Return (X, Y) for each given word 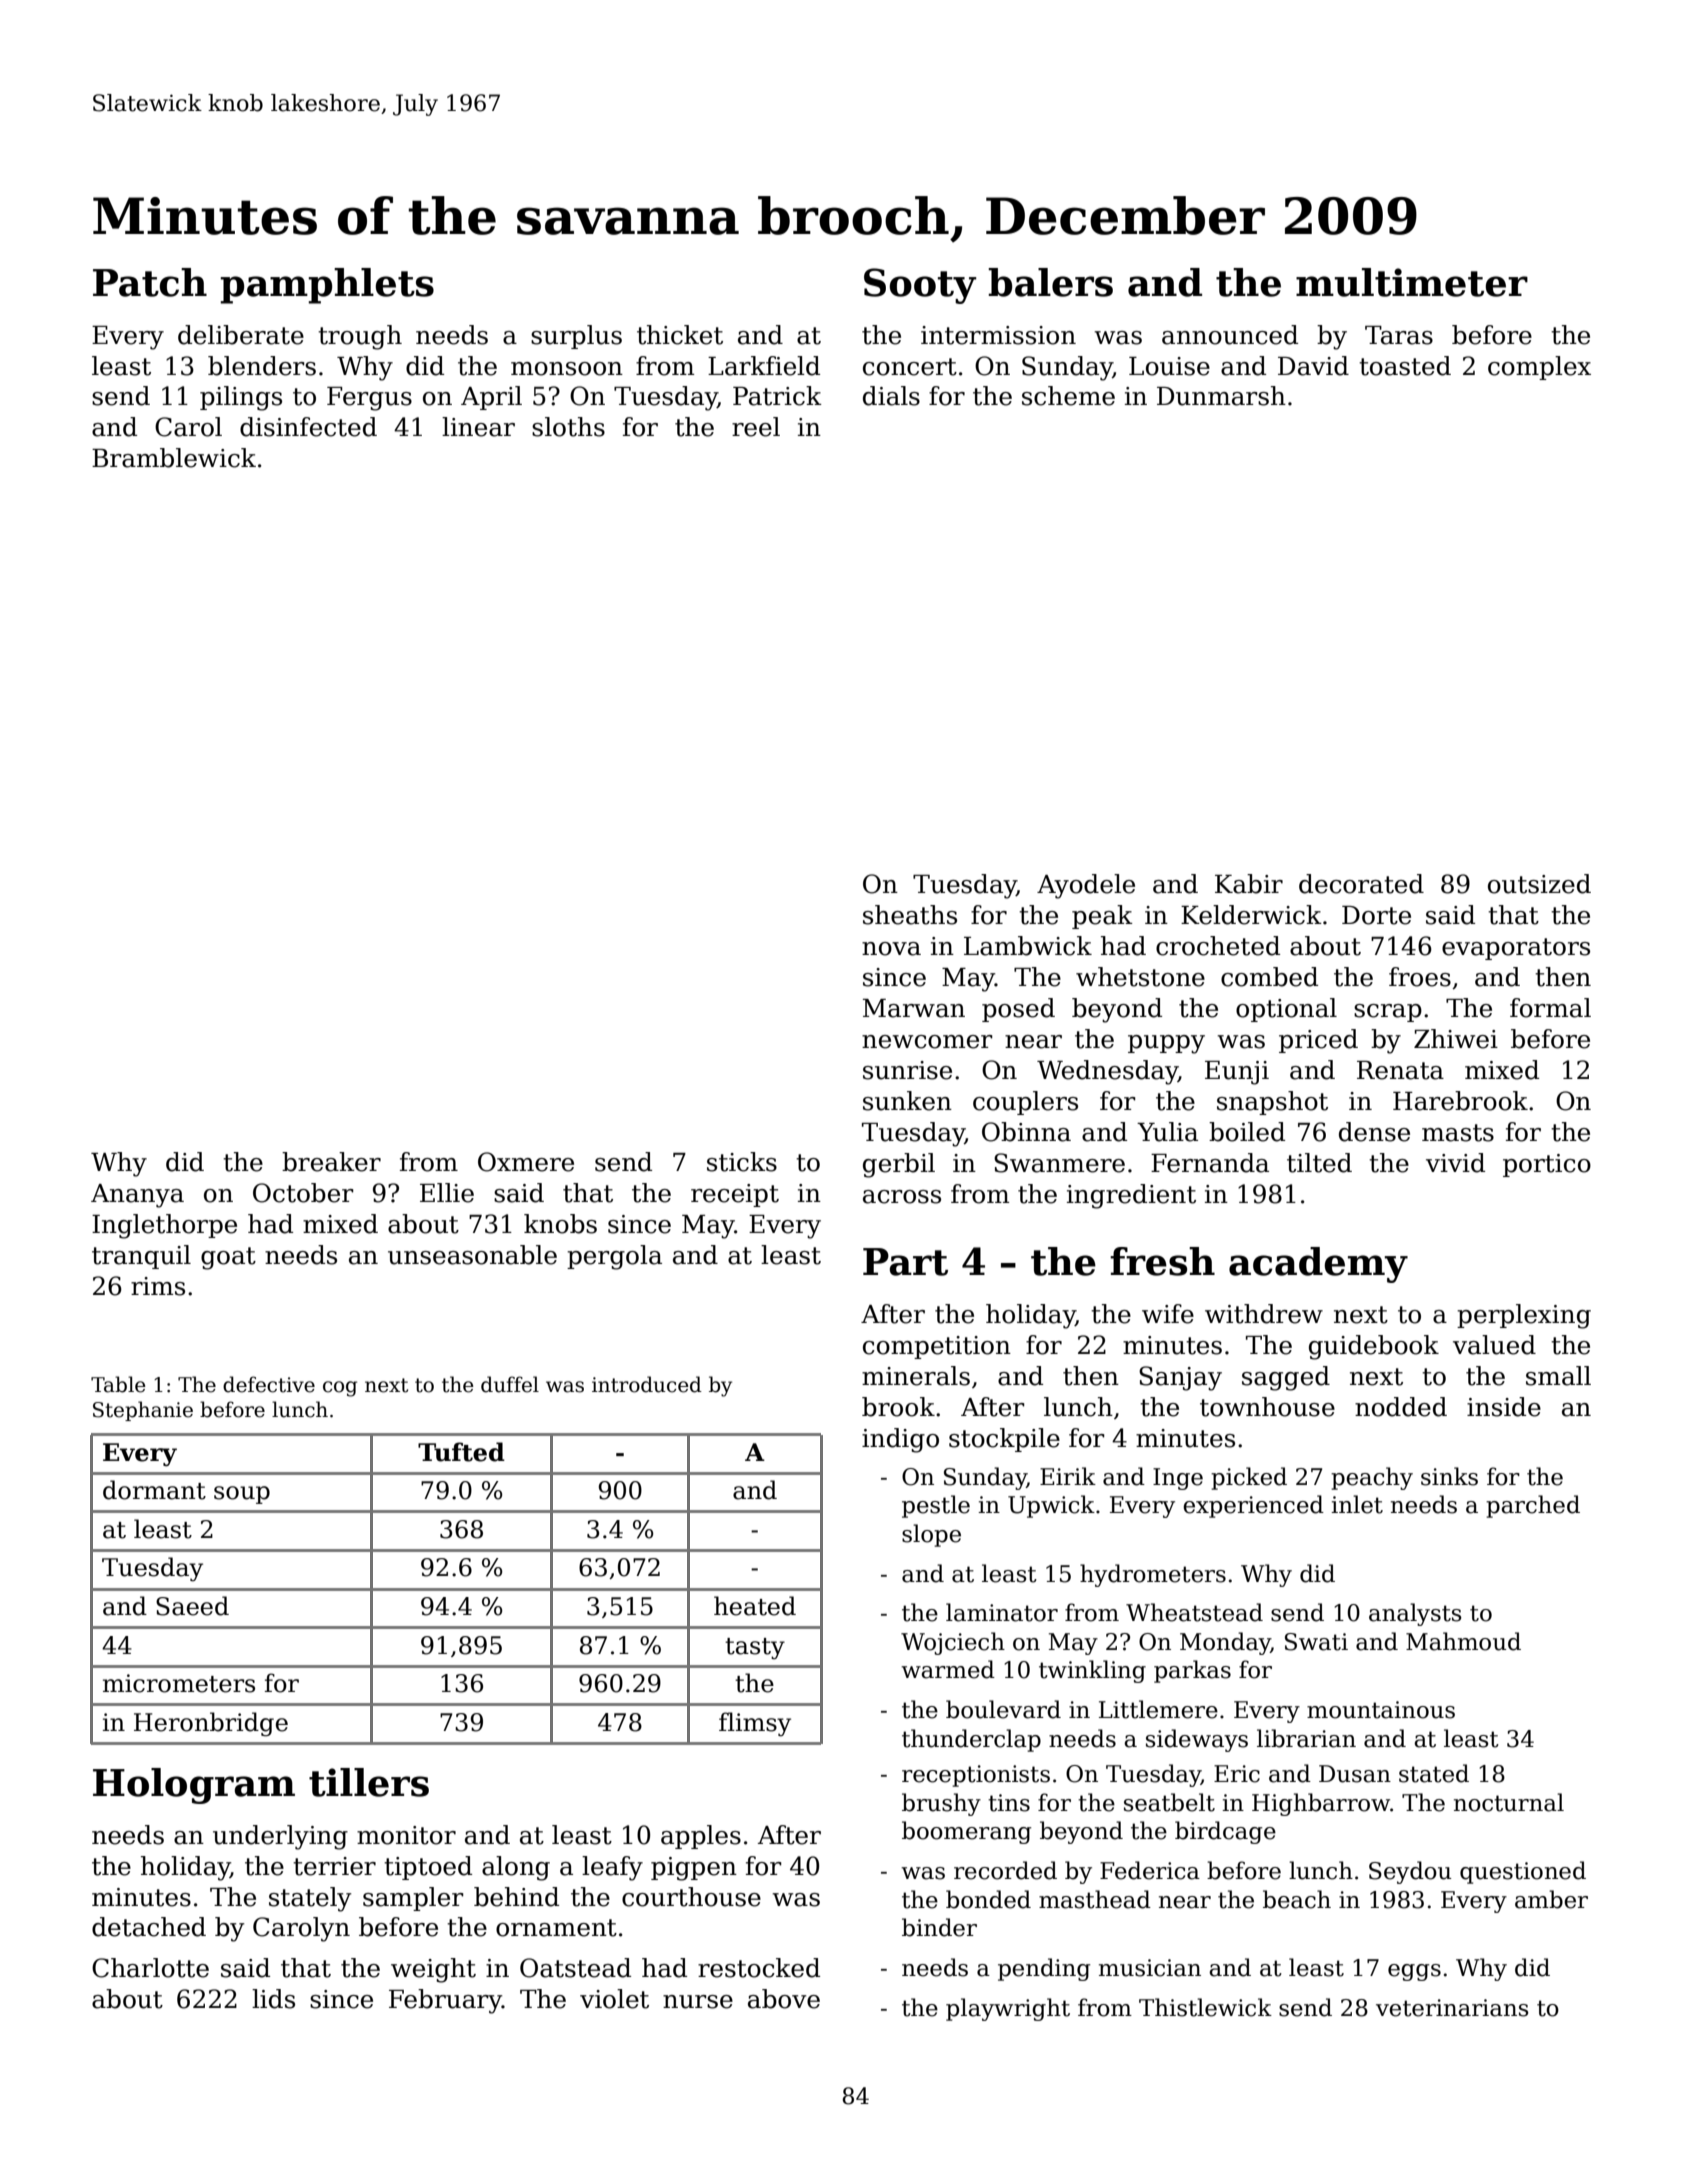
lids (273, 1999)
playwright (1008, 2009)
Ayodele (1086, 886)
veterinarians (1452, 2008)
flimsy (755, 1724)
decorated (1361, 884)
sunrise (907, 1070)
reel (756, 427)
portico (1547, 1165)
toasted (1405, 366)
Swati (1316, 1642)
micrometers (179, 1683)
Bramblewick (174, 458)
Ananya (137, 1196)
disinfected (308, 427)
